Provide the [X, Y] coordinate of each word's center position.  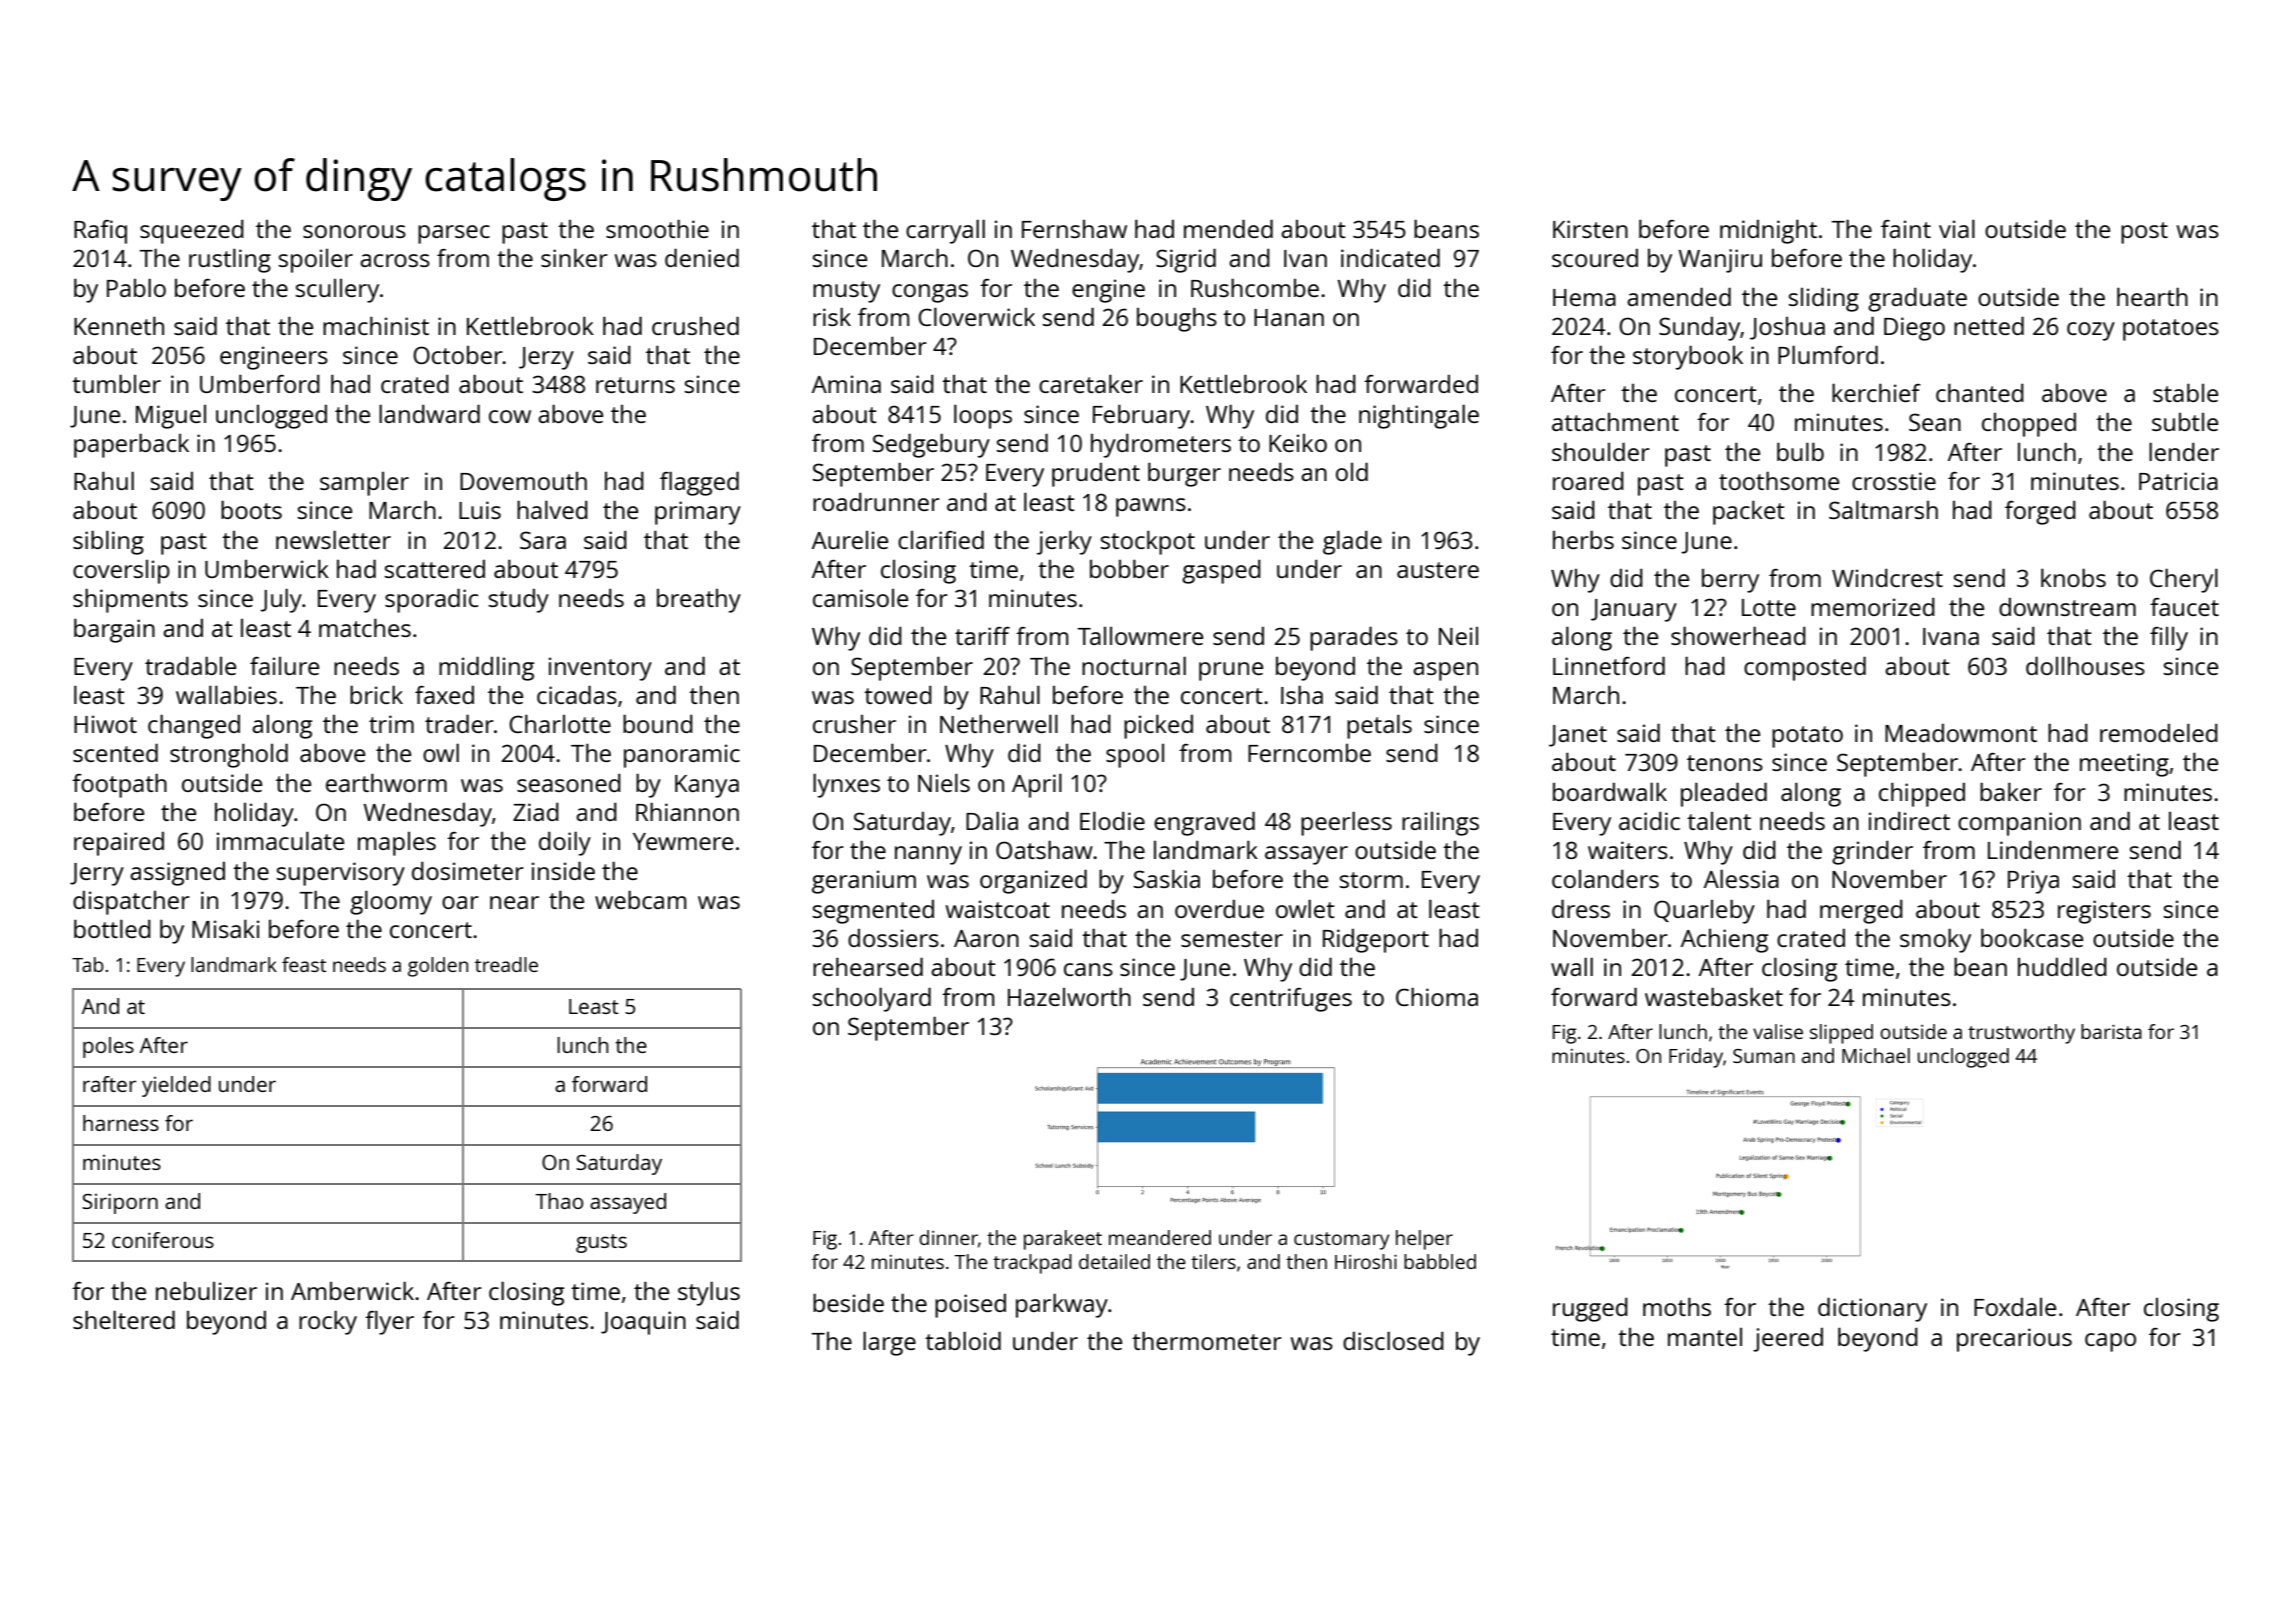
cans [1088, 969]
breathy [699, 601]
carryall [945, 231]
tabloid [963, 1340]
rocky [328, 1322]
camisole [860, 598]
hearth [2152, 296]
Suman [1764, 1056]
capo [2110, 1342]
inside [563, 870]
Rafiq [100, 232]
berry [1730, 581]
